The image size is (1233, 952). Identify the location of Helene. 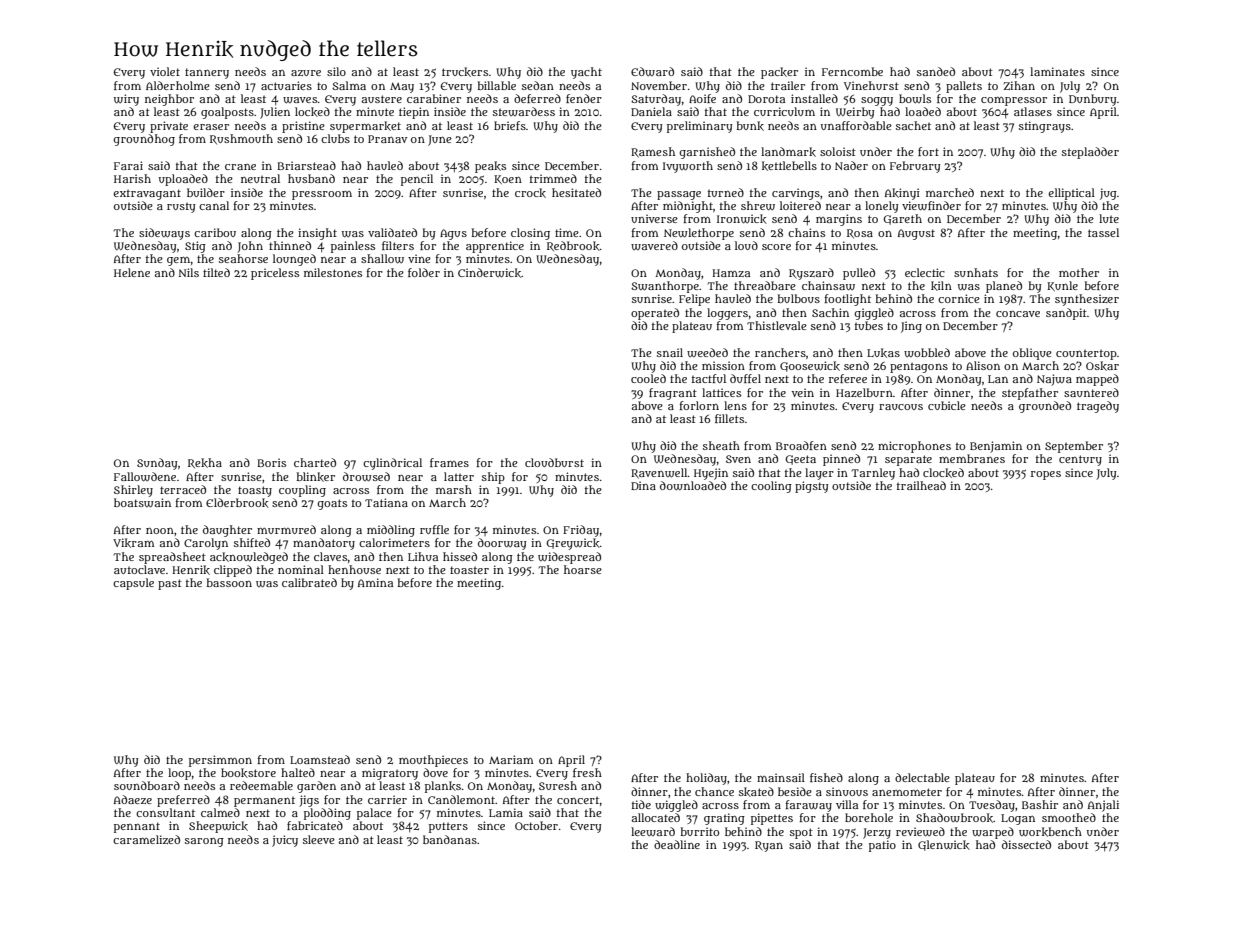
(132, 272).
